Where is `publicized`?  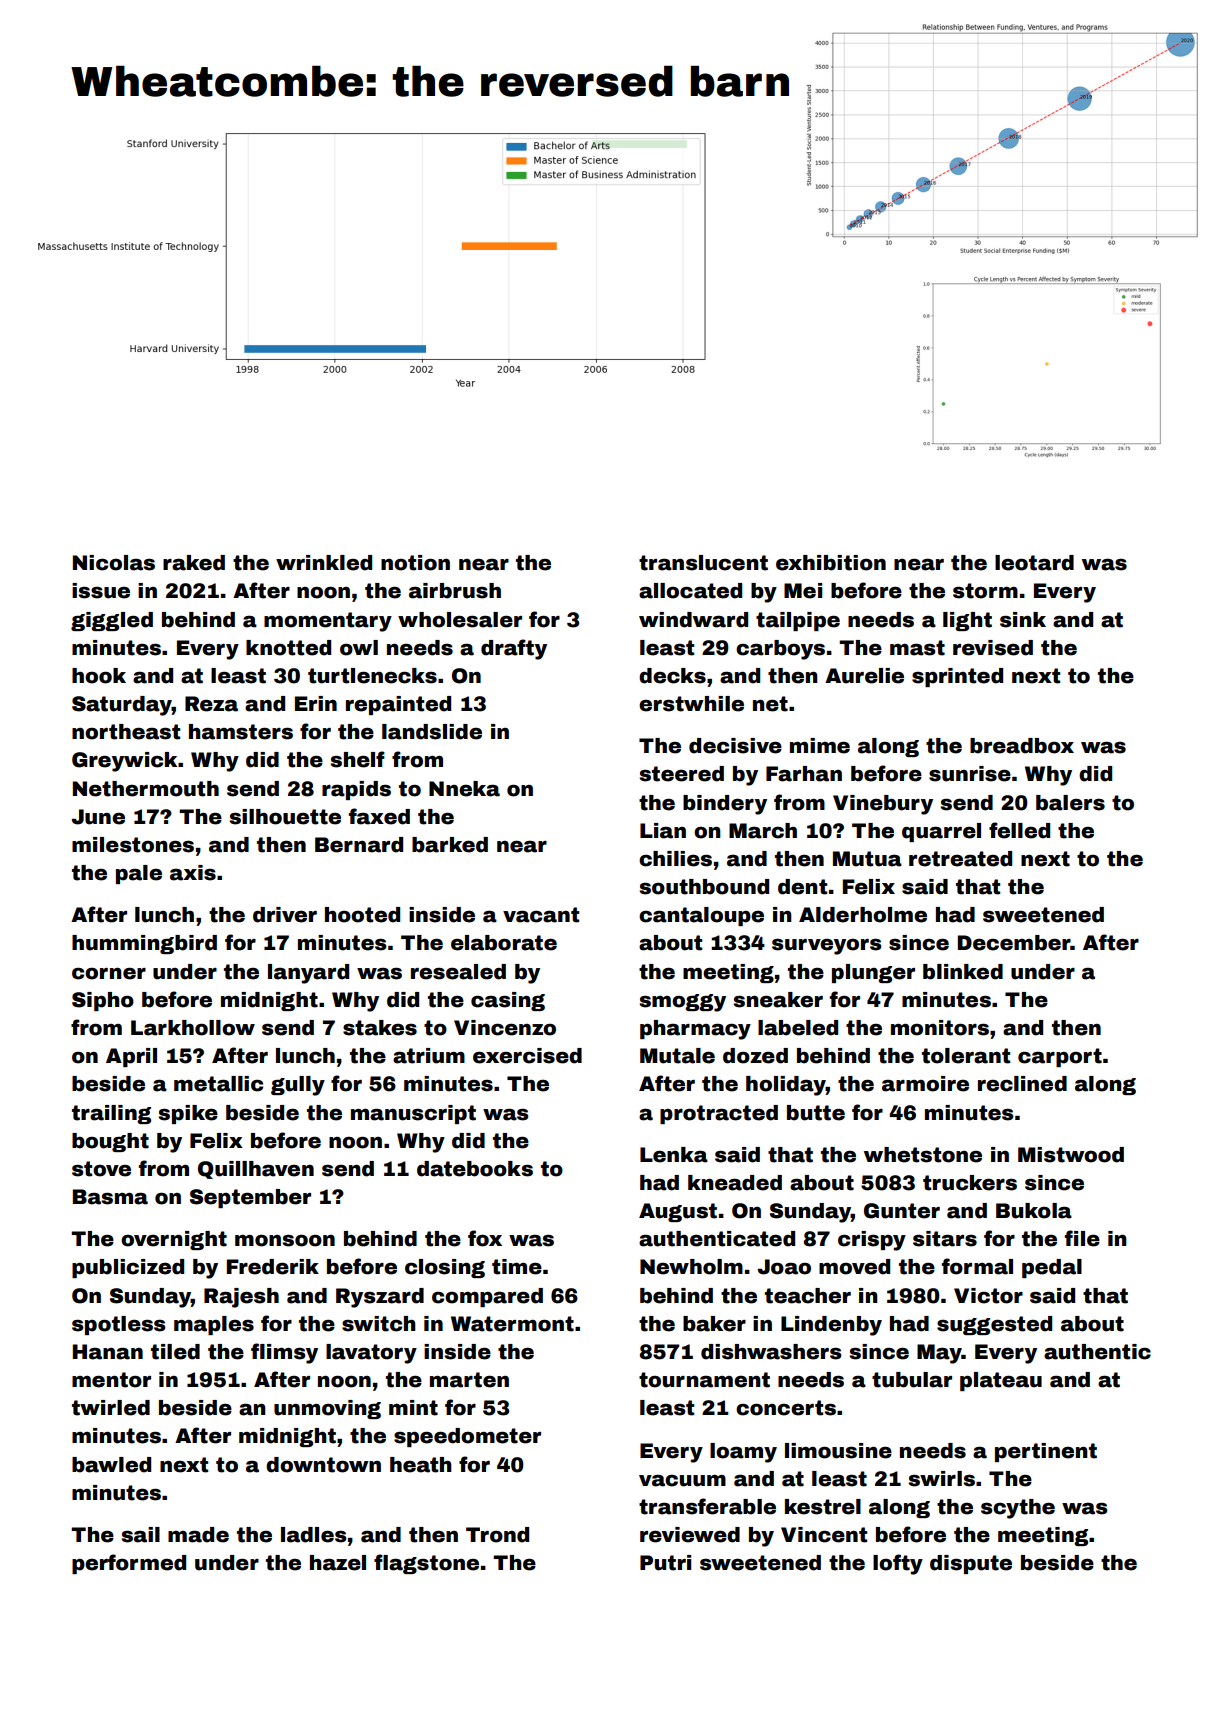 publicized is located at coordinates (128, 1268).
